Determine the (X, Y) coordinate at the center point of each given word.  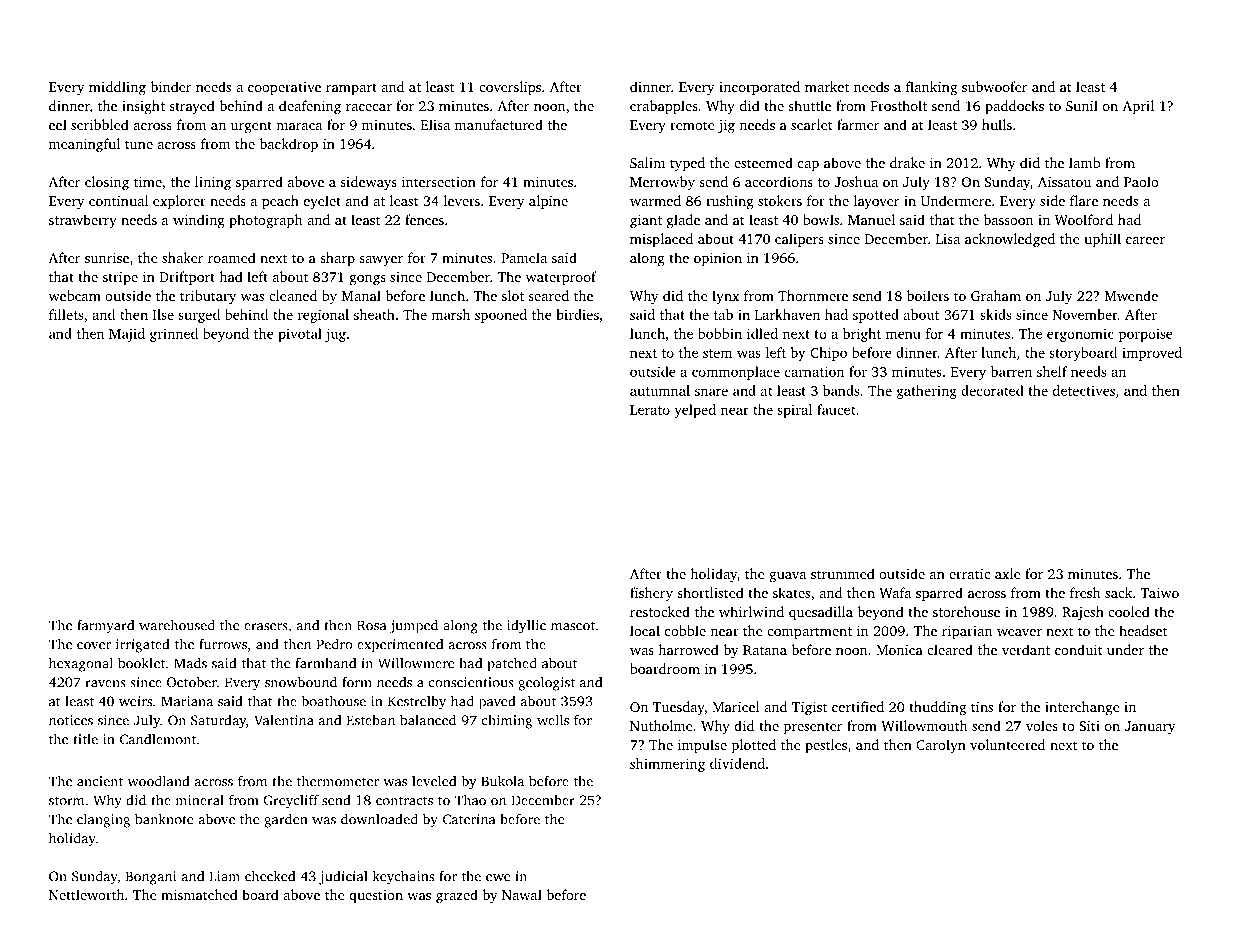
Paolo (1141, 181)
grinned (174, 335)
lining (213, 183)
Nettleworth (86, 894)
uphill (1102, 240)
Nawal (522, 894)
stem (717, 353)
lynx (725, 297)
